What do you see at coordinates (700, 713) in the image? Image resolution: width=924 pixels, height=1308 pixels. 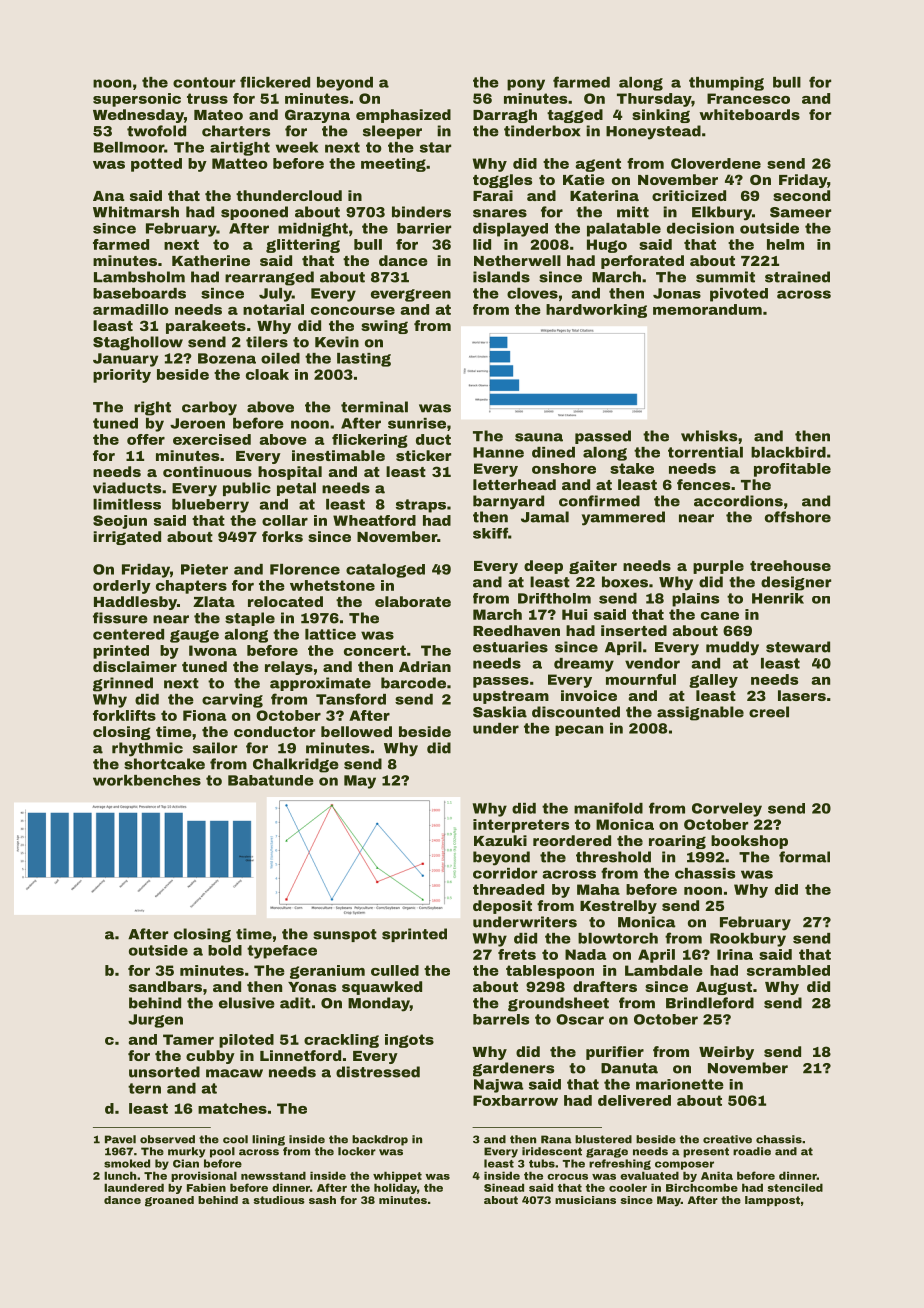 I see `assignable` at bounding box center [700, 713].
